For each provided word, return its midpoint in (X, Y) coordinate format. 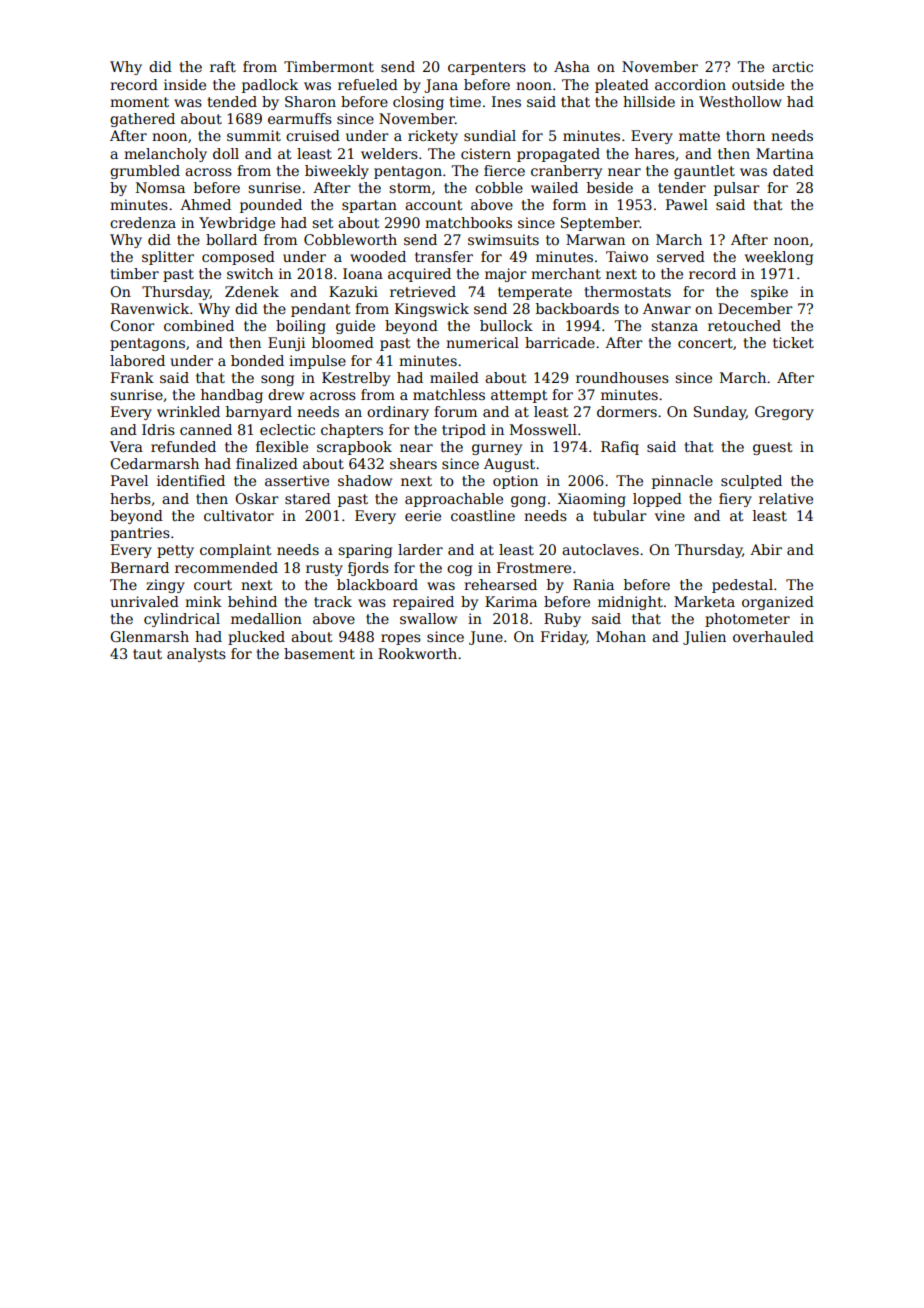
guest (773, 448)
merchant (566, 273)
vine (670, 515)
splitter (168, 258)
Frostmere (534, 567)
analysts (196, 655)
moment (139, 102)
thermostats (627, 291)
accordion (690, 84)
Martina (785, 153)
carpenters (487, 68)
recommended (226, 567)
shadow (365, 480)
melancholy (165, 155)
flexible (282, 446)
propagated (558, 155)
